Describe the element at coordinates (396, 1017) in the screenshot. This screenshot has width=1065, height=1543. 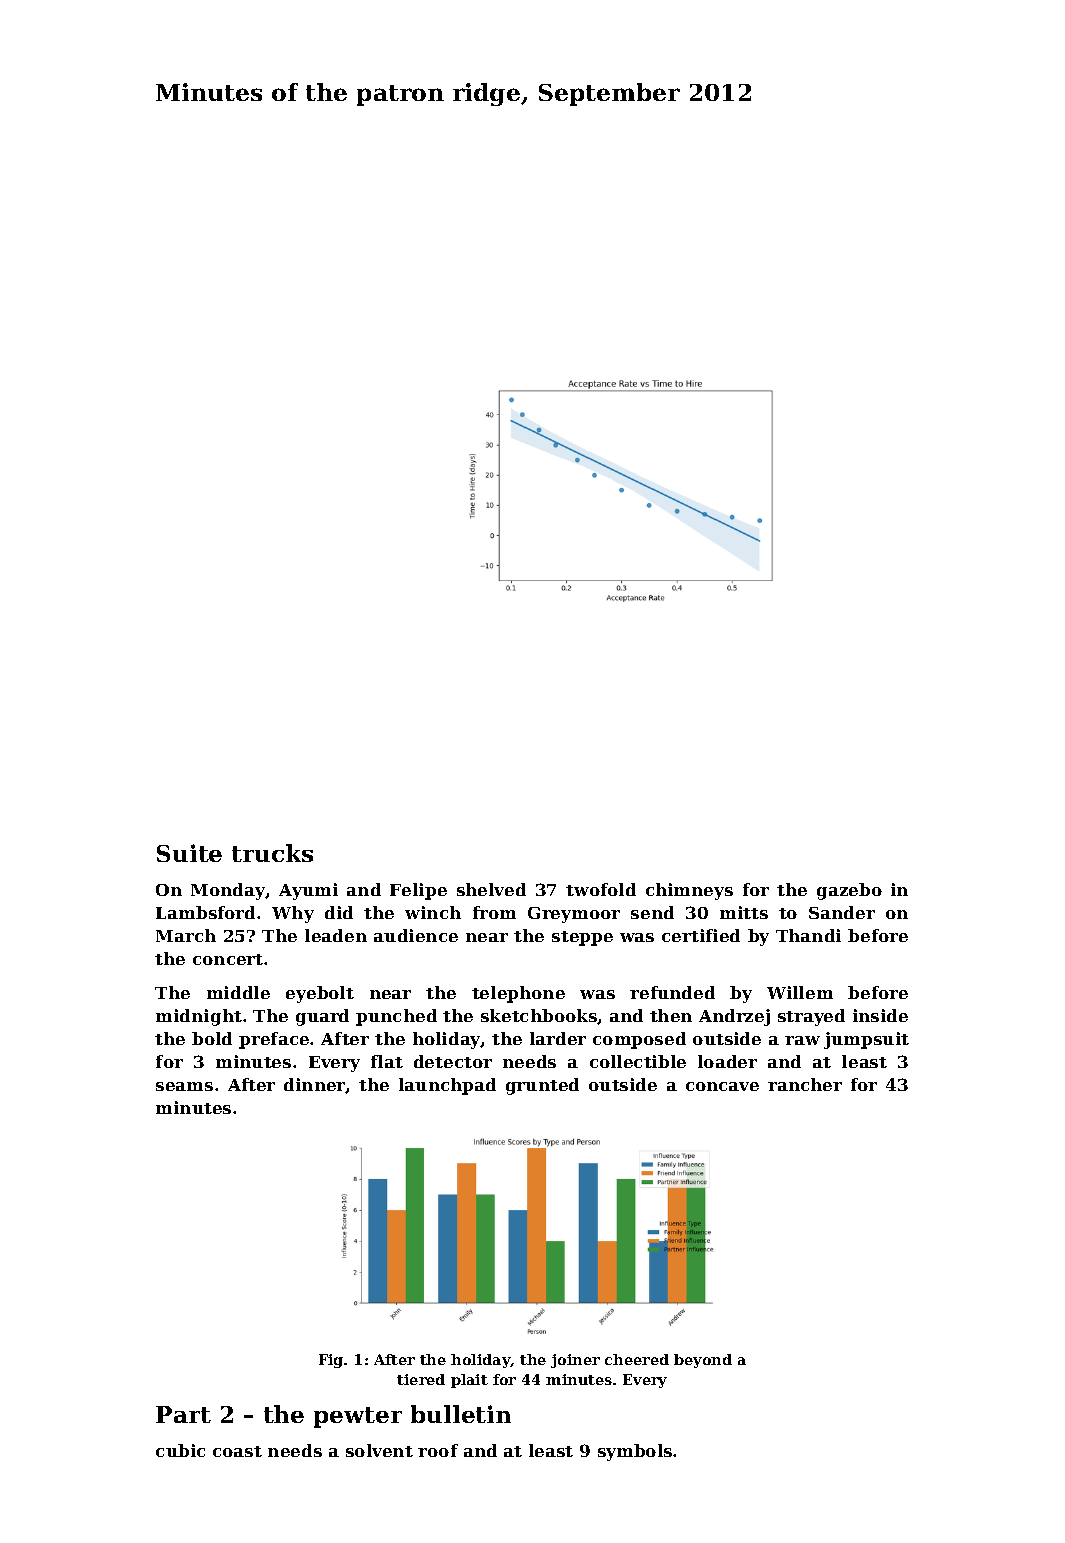
I see `punched` at that location.
